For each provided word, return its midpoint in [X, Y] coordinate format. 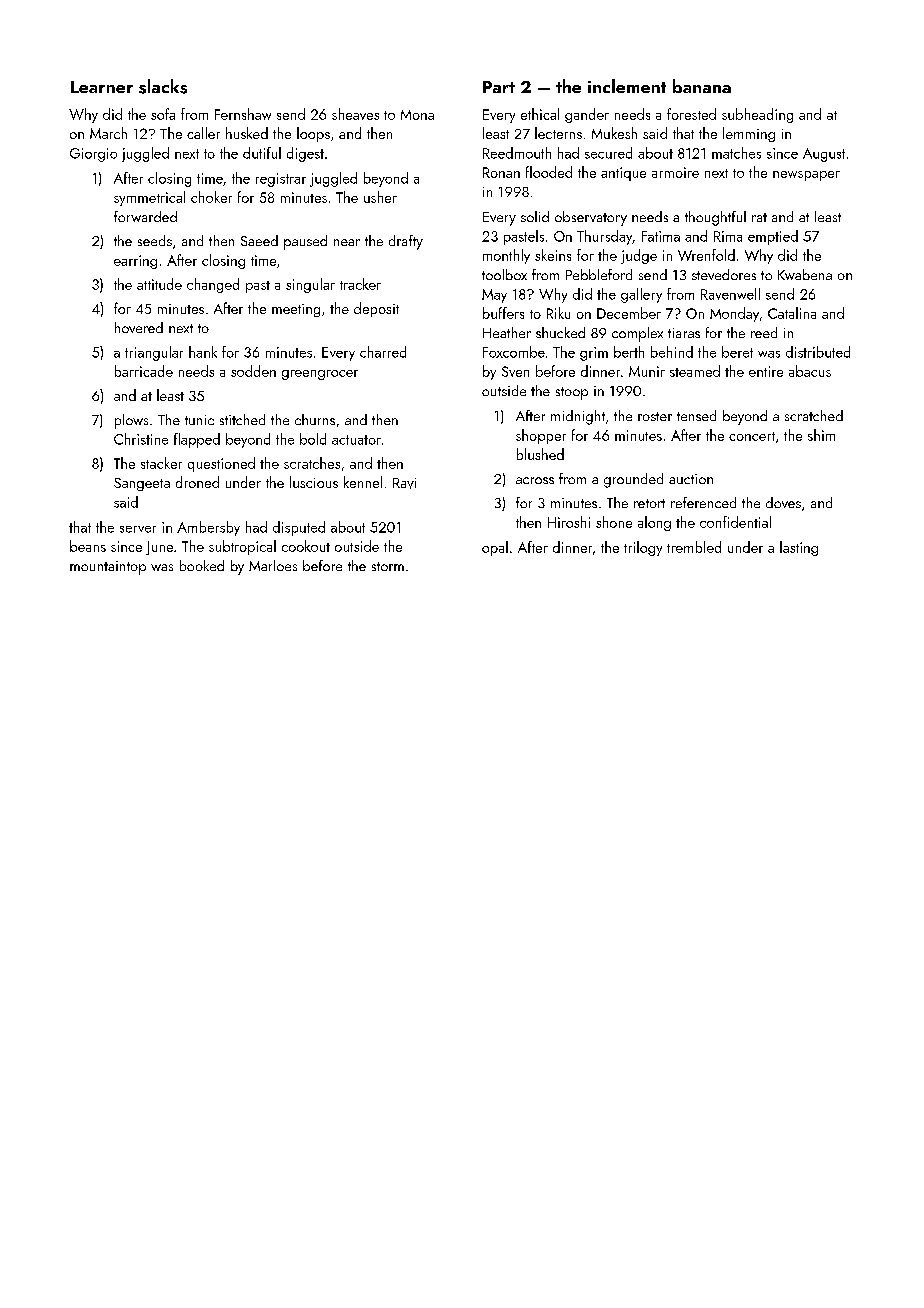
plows [131, 421]
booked [202, 565]
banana [702, 86]
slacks [163, 86]
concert [752, 436]
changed [213, 285]
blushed [540, 454]
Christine [141, 439]
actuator [356, 440]
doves [783, 502]
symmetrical [149, 198]
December [629, 313]
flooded [549, 172]
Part [499, 87]
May [494, 296]
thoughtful [715, 218]
